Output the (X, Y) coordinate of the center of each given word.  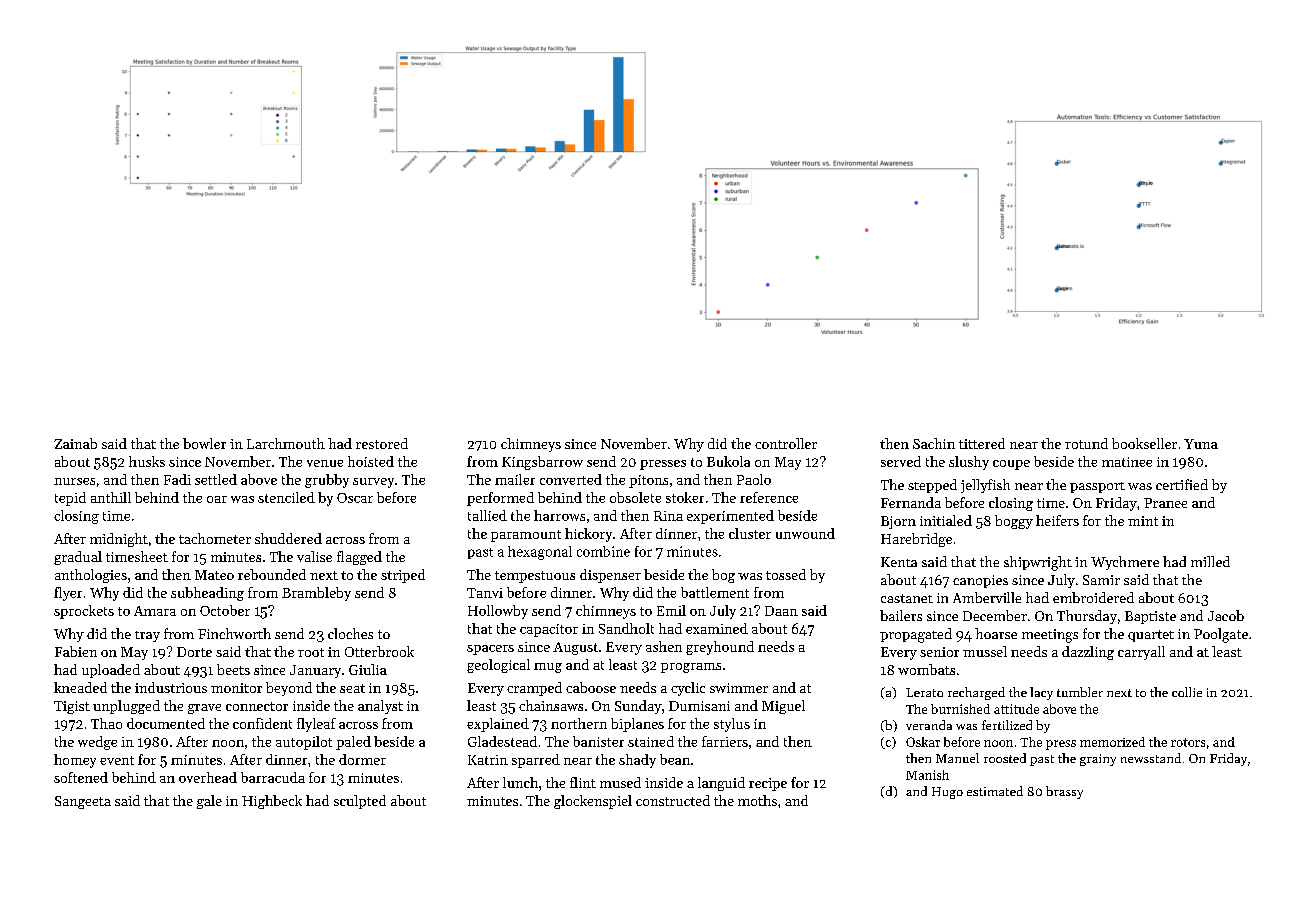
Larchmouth (286, 443)
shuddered (288, 538)
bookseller (1144, 443)
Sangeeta (83, 802)
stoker (685, 497)
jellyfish (985, 486)
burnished (960, 709)
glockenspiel (593, 802)
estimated (995, 791)
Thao (106, 723)
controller (786, 443)
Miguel (783, 707)
